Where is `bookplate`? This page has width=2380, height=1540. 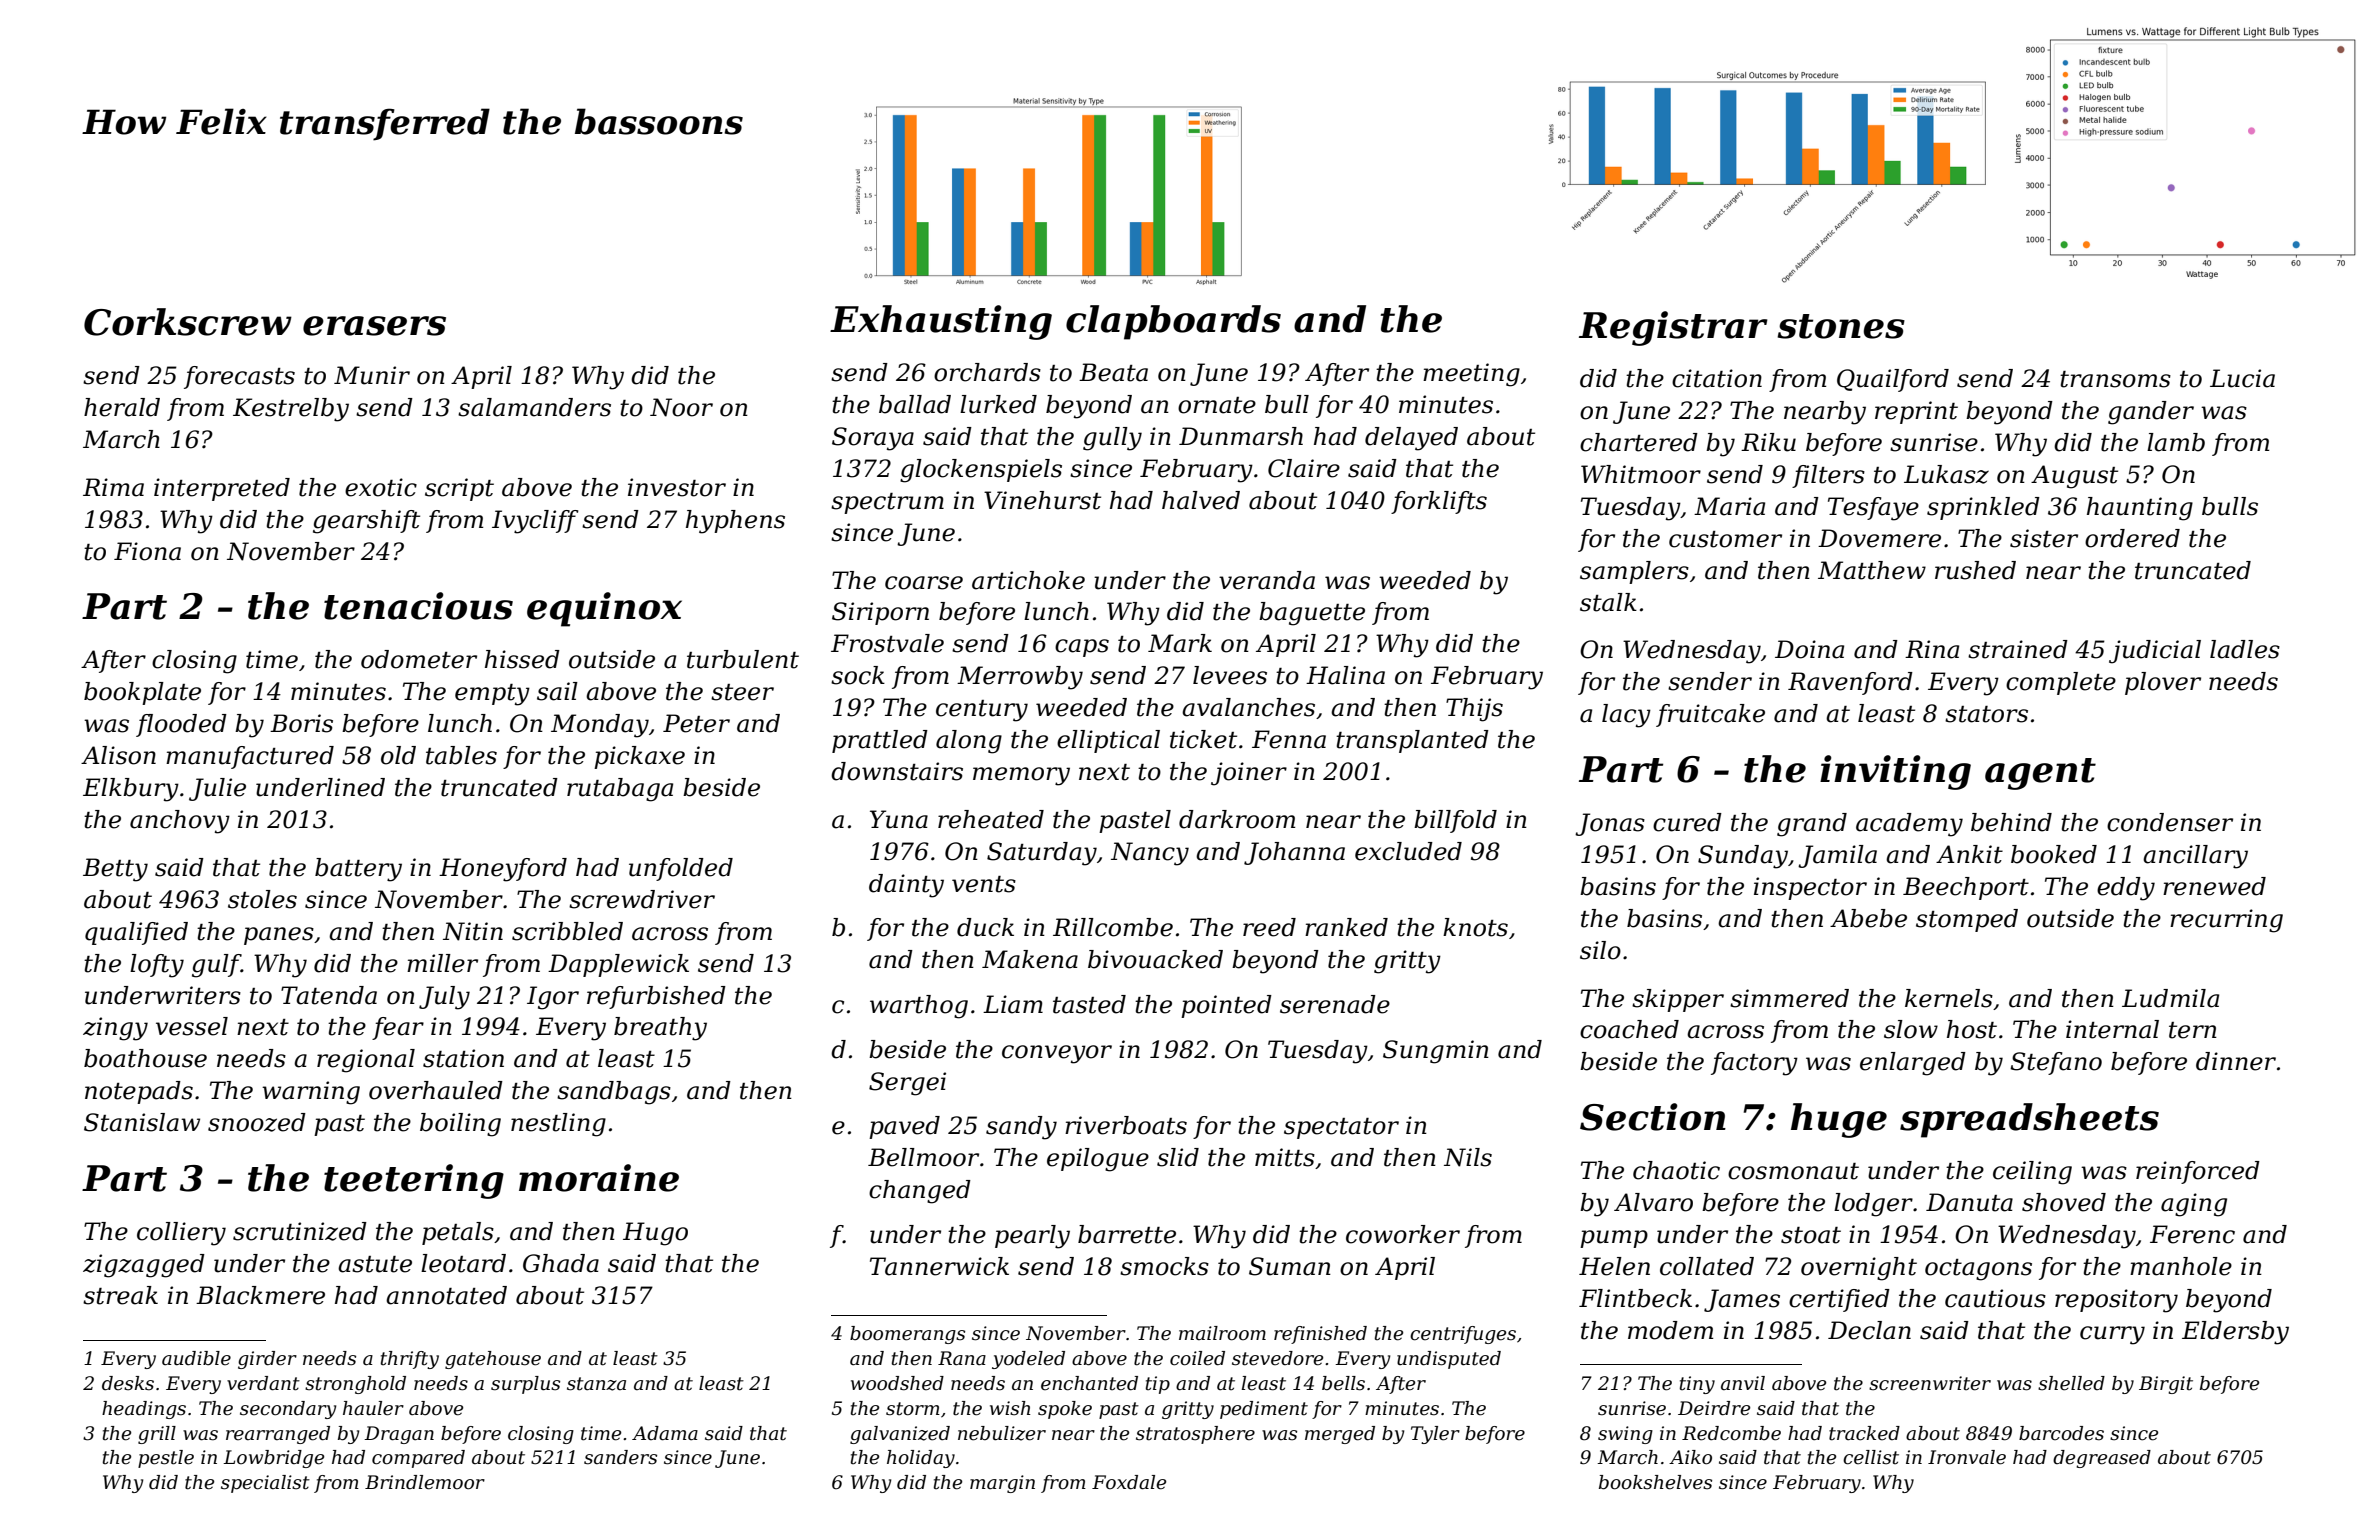 bookplate is located at coordinates (142, 693).
